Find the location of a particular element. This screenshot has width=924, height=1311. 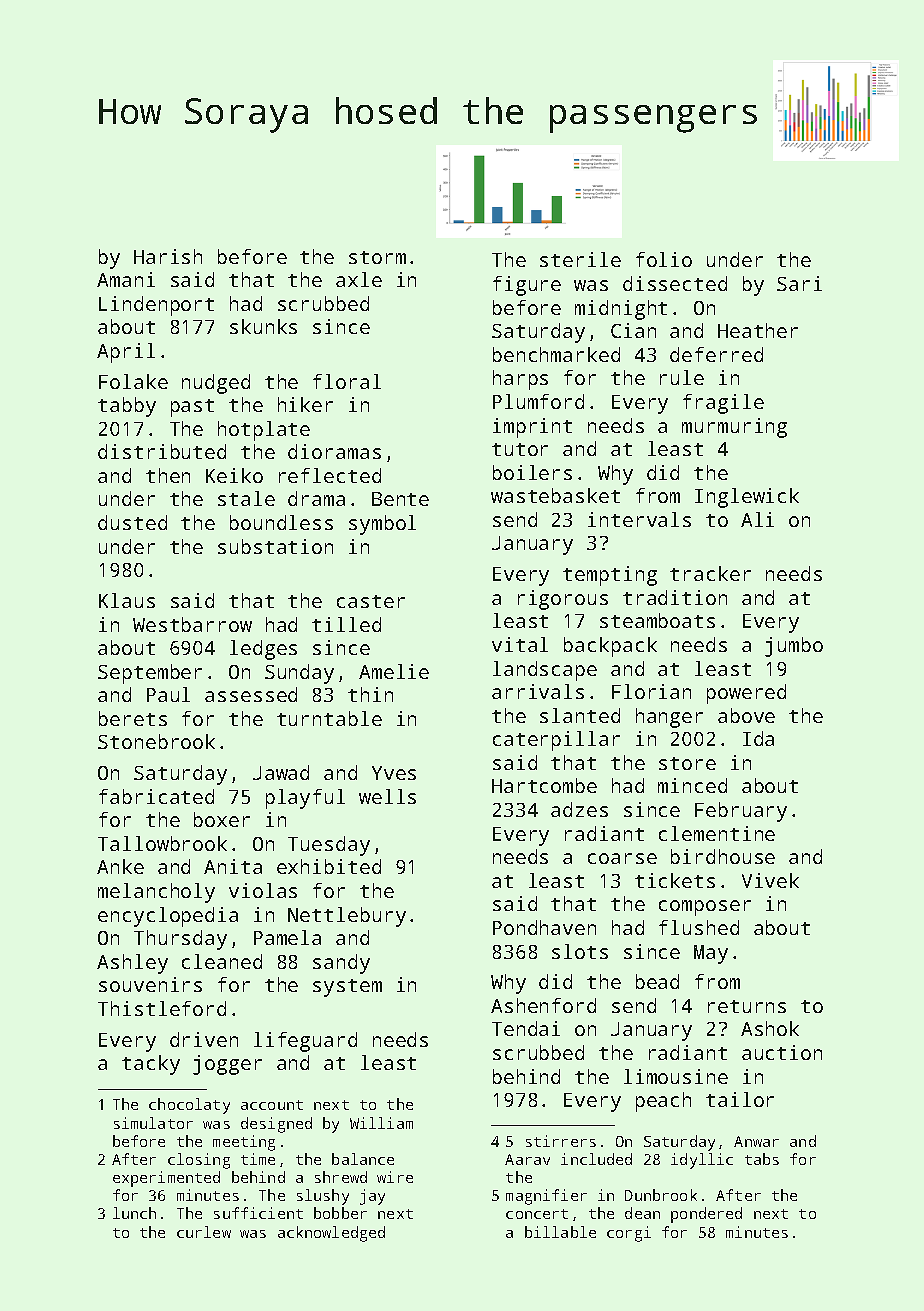

Amani is located at coordinates (126, 279).
